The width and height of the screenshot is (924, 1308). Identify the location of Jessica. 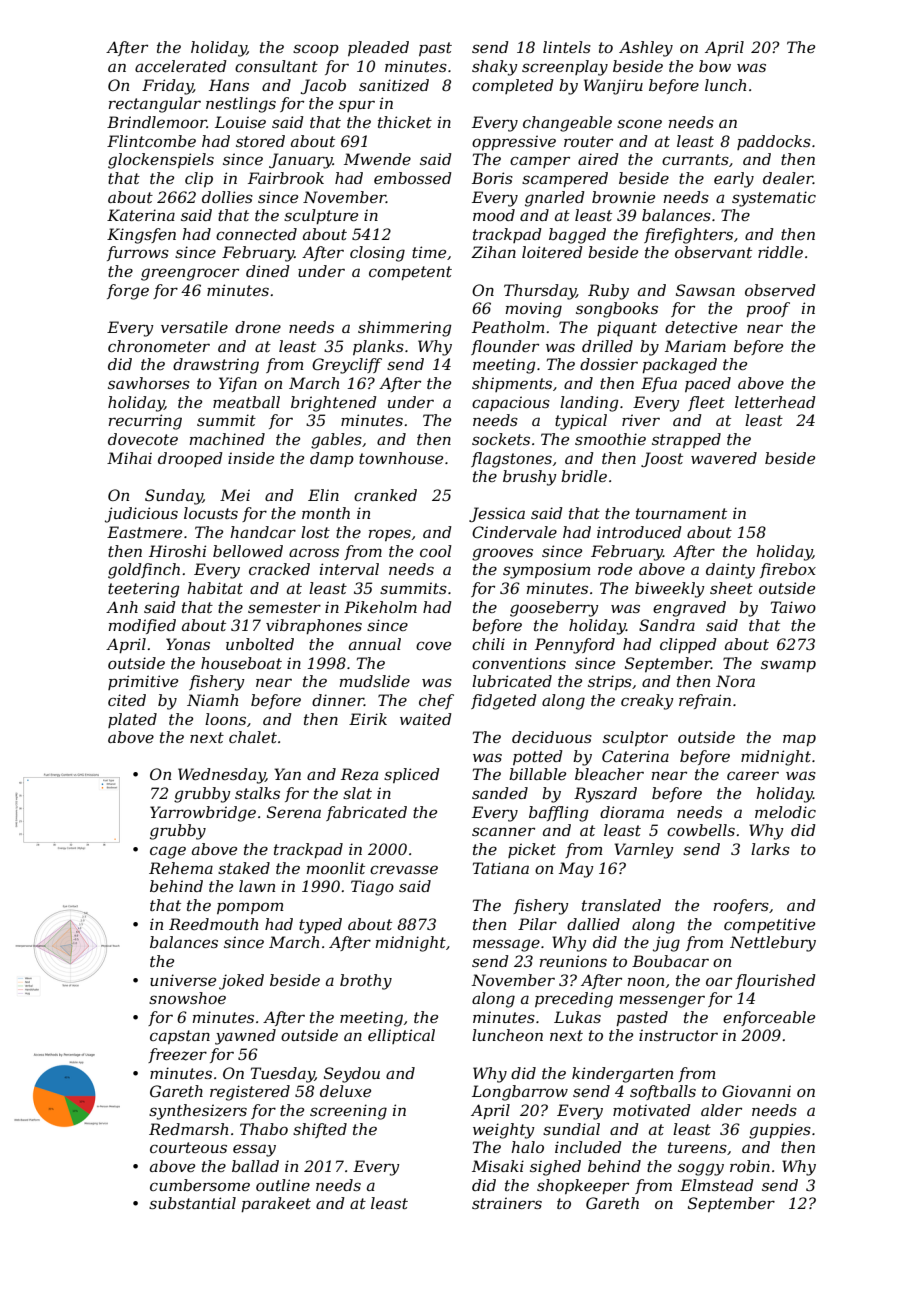
(497, 514).
